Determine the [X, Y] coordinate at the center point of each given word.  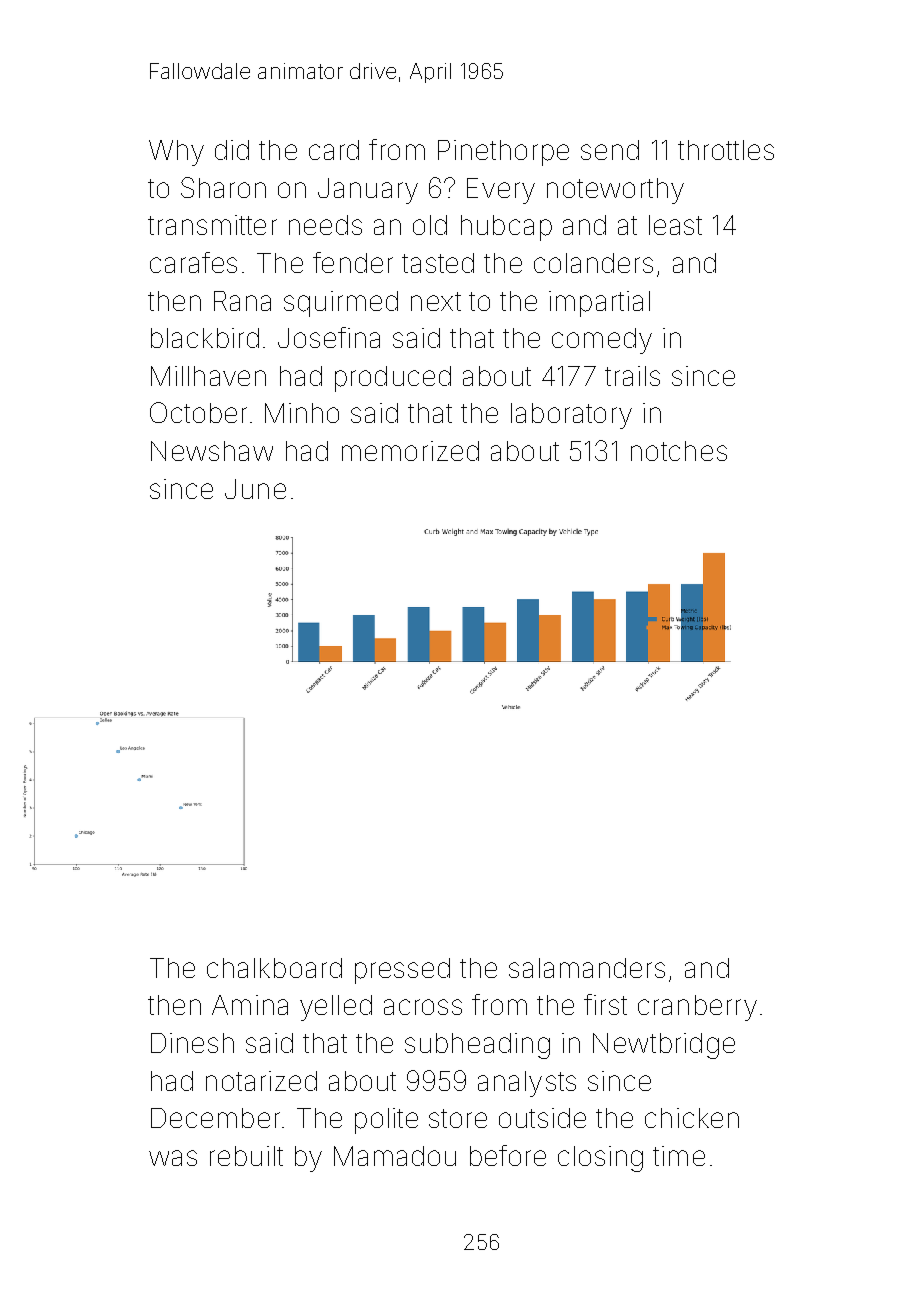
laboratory [571, 416]
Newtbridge [664, 1046]
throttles [726, 150]
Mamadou [395, 1156]
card [334, 150]
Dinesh [192, 1043]
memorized [410, 451]
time [679, 1156]
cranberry [697, 1008]
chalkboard [274, 968]
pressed [402, 971]
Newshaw [212, 451]
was [173, 1158]
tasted [438, 263]
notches [679, 451]
